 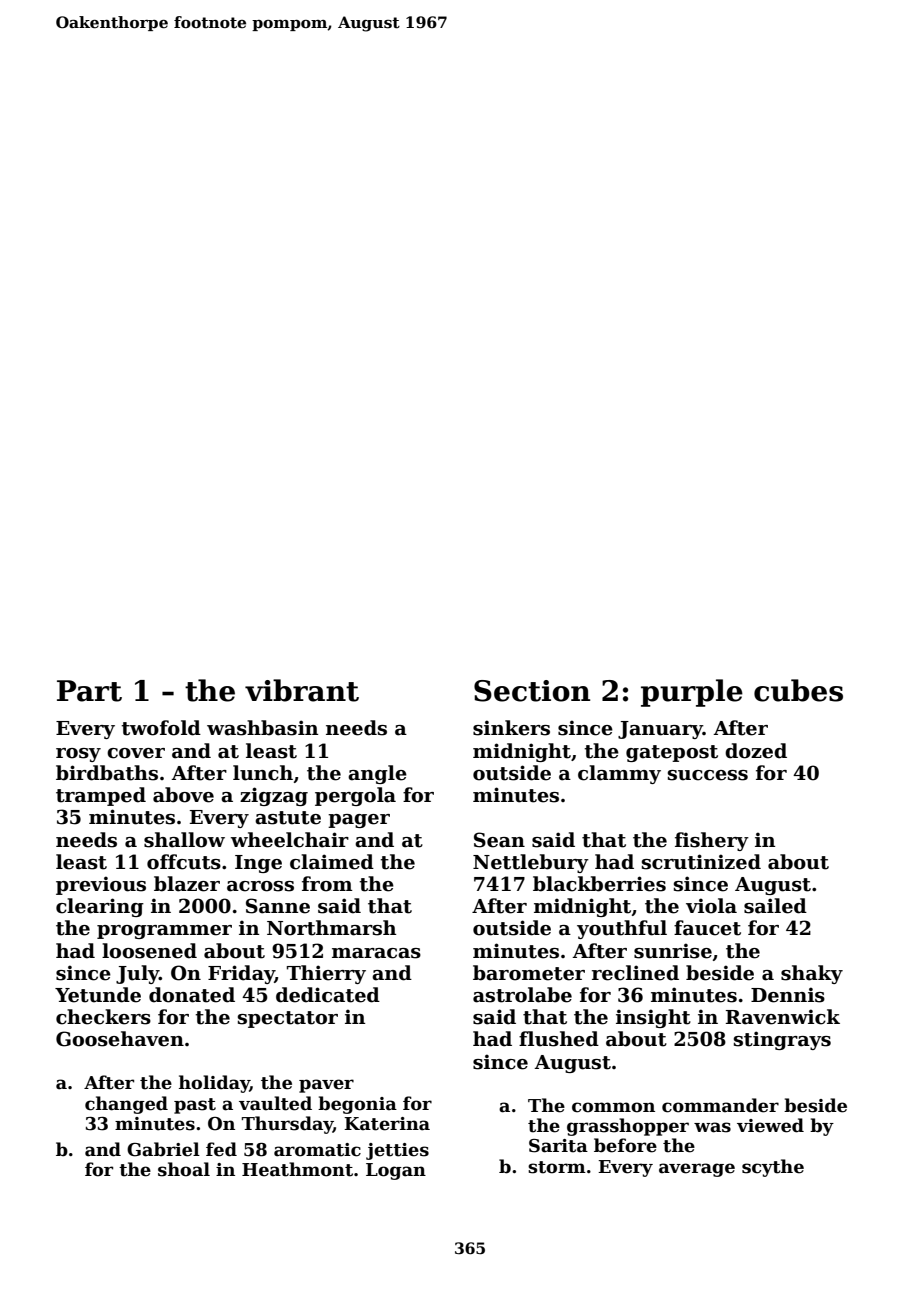 What do you see at coordinates (78, 755) in the page?
I see `rosy` at bounding box center [78, 755].
